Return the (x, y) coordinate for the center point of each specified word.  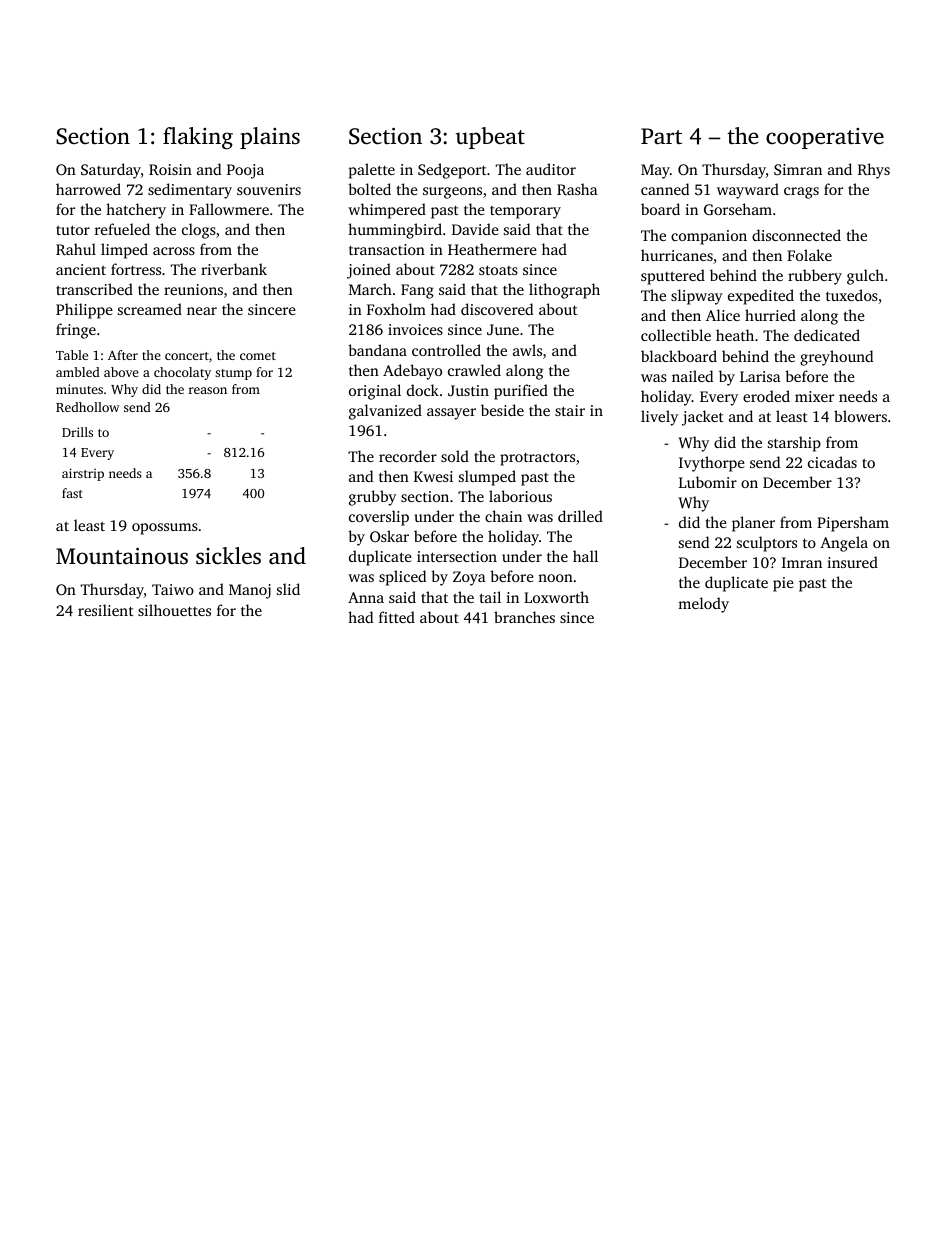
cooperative (825, 138)
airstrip (83, 474)
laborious (520, 496)
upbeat (490, 138)
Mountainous (122, 556)
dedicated (827, 335)
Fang (417, 291)
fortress (136, 269)
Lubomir (708, 482)
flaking (198, 138)
